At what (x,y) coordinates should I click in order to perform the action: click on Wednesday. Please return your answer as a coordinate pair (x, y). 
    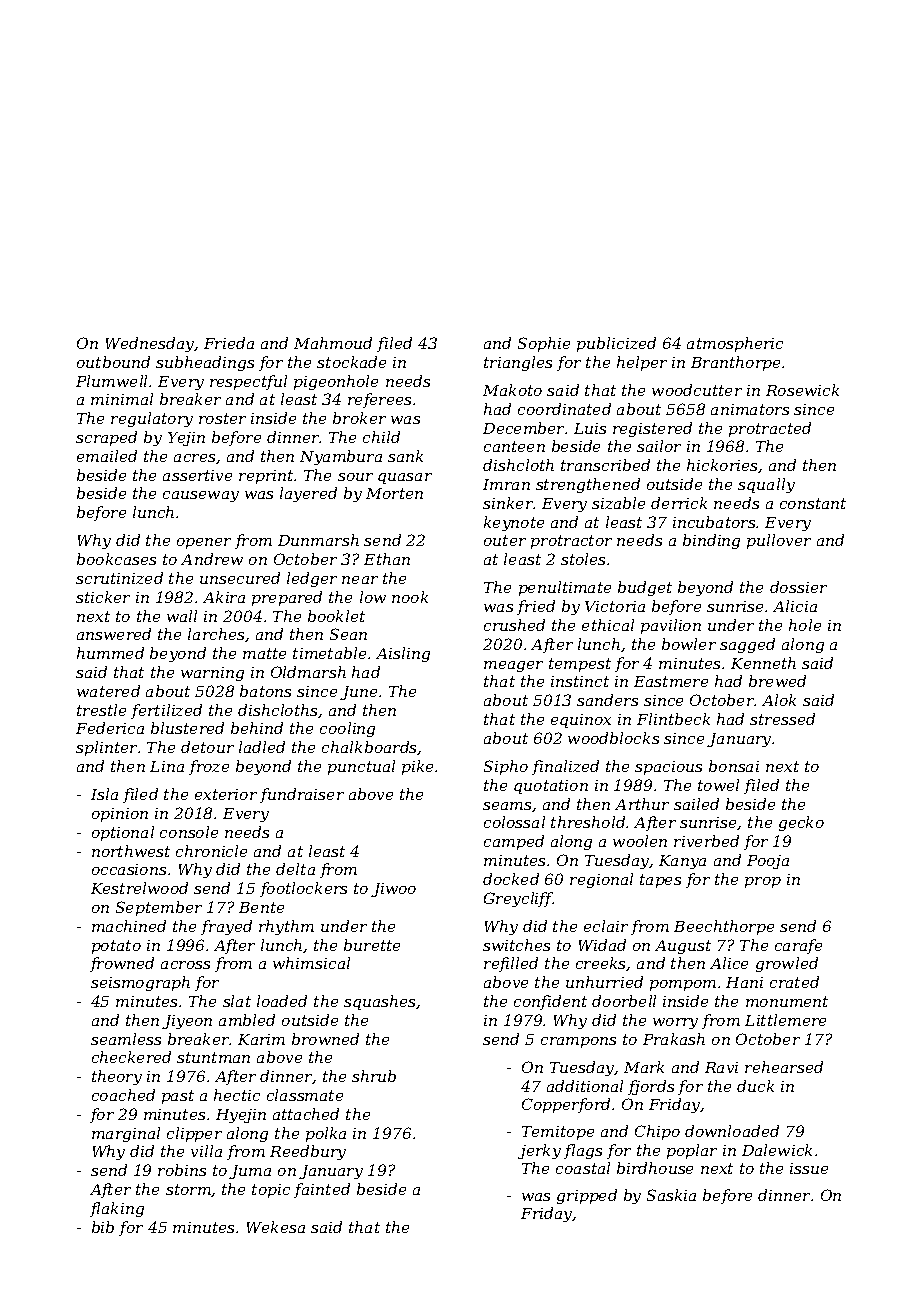
    Looking at the image, I should click on (150, 344).
